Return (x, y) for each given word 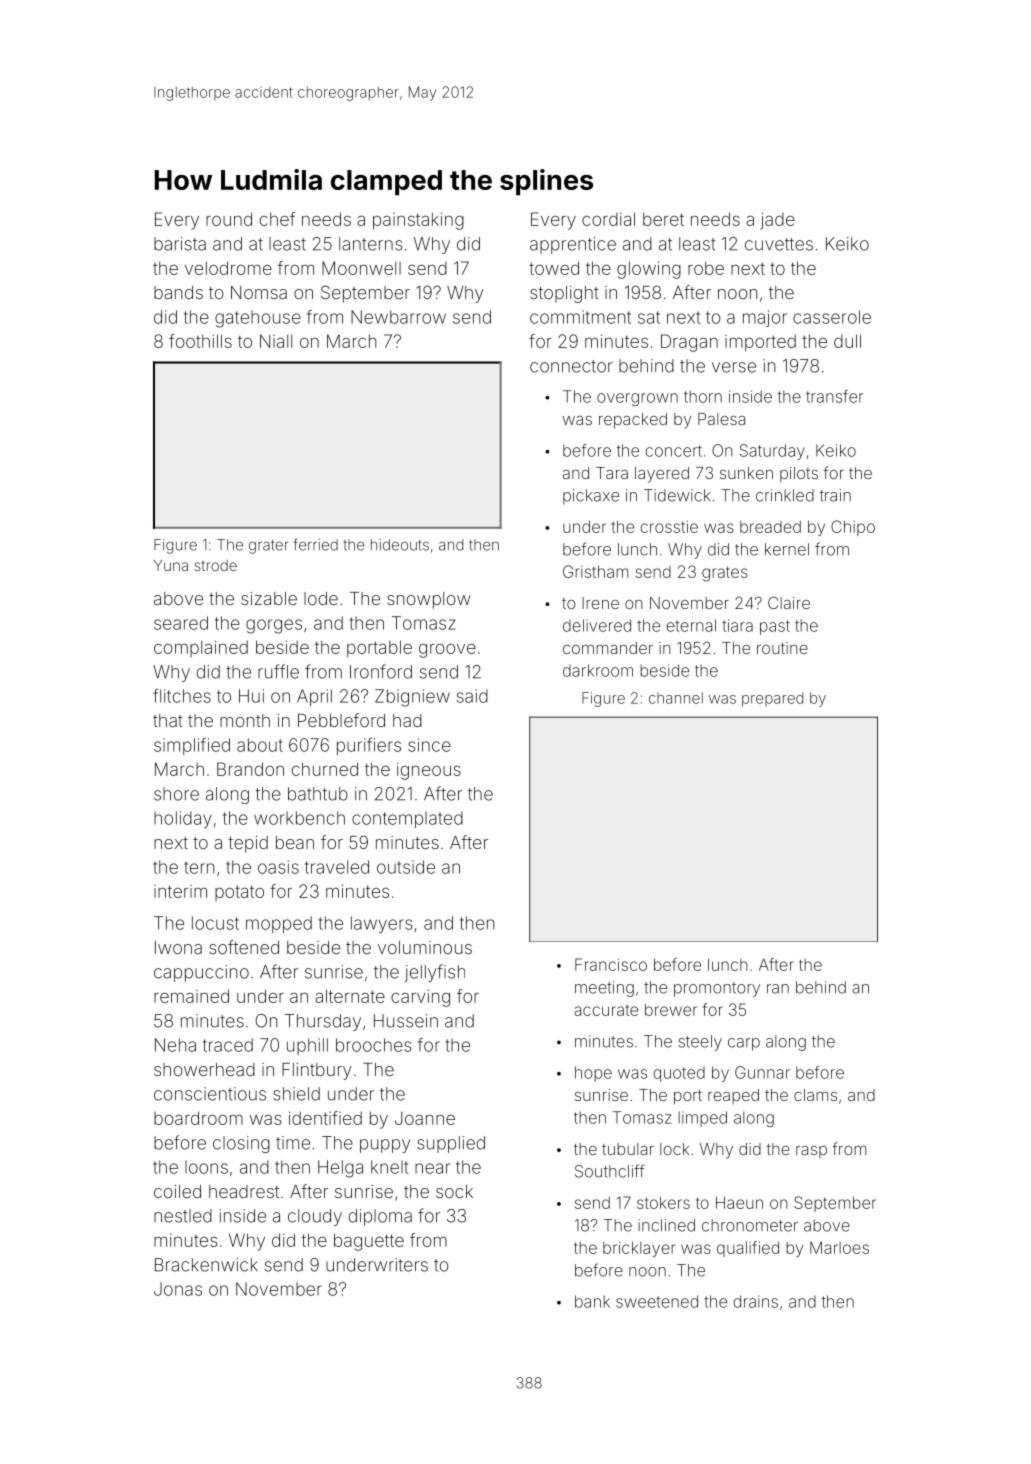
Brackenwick (206, 1265)
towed (554, 268)
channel (676, 698)
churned (325, 769)
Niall (276, 341)
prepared (772, 699)
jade (777, 221)
